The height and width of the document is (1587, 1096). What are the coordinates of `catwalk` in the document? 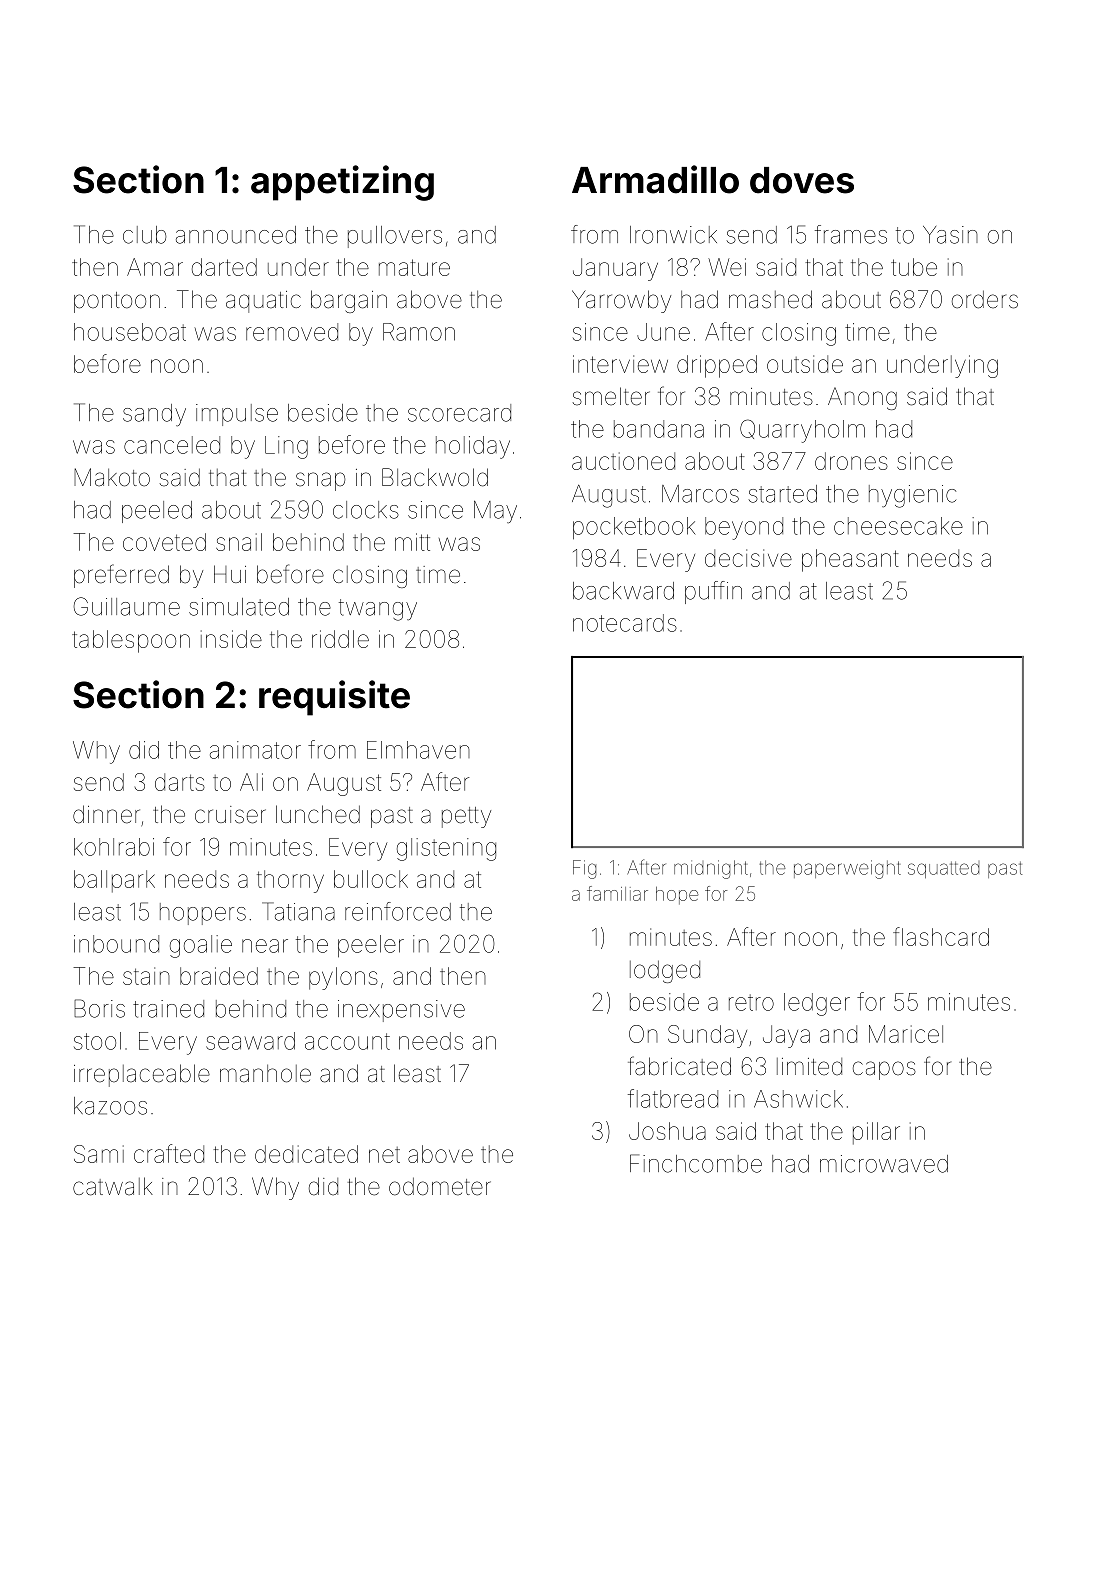 It's located at (113, 1186).
